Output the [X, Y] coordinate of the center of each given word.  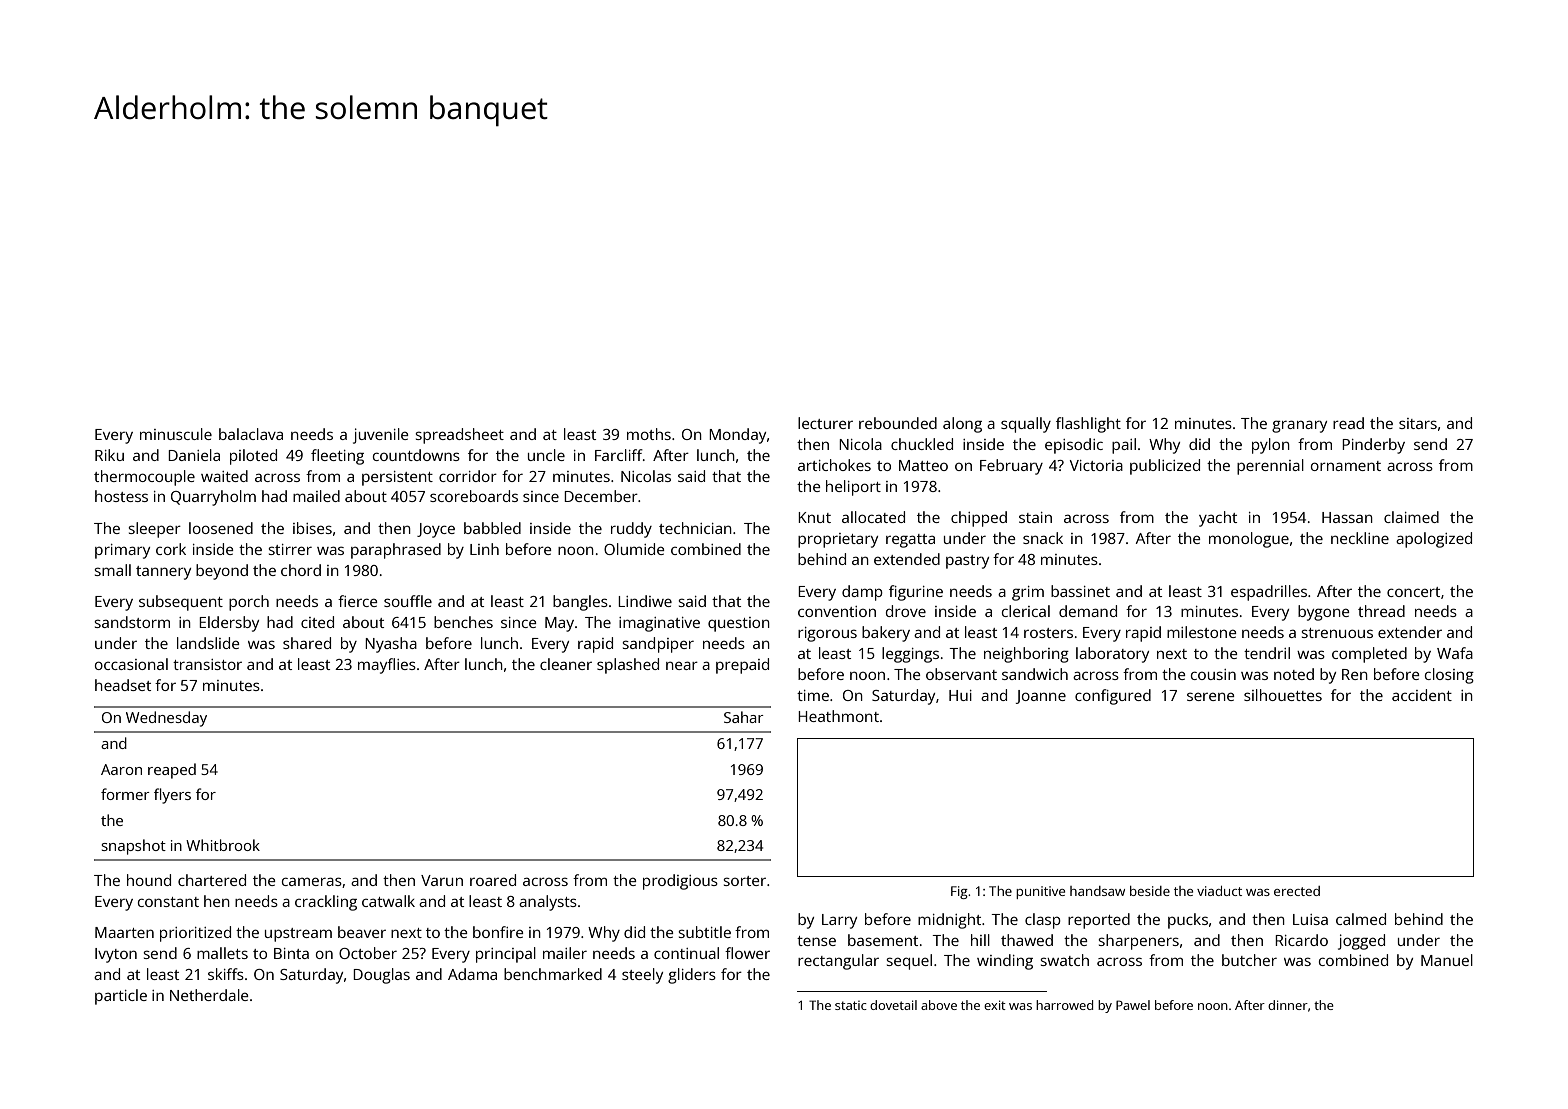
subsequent [181, 603]
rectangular [838, 962]
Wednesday [166, 719]
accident [1422, 695]
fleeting [337, 457]
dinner [1288, 1005]
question [739, 624]
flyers [172, 796]
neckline [1360, 538]
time [813, 695]
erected [1297, 891]
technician [695, 528]
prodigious [680, 882]
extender [1410, 632]
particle [121, 997]
